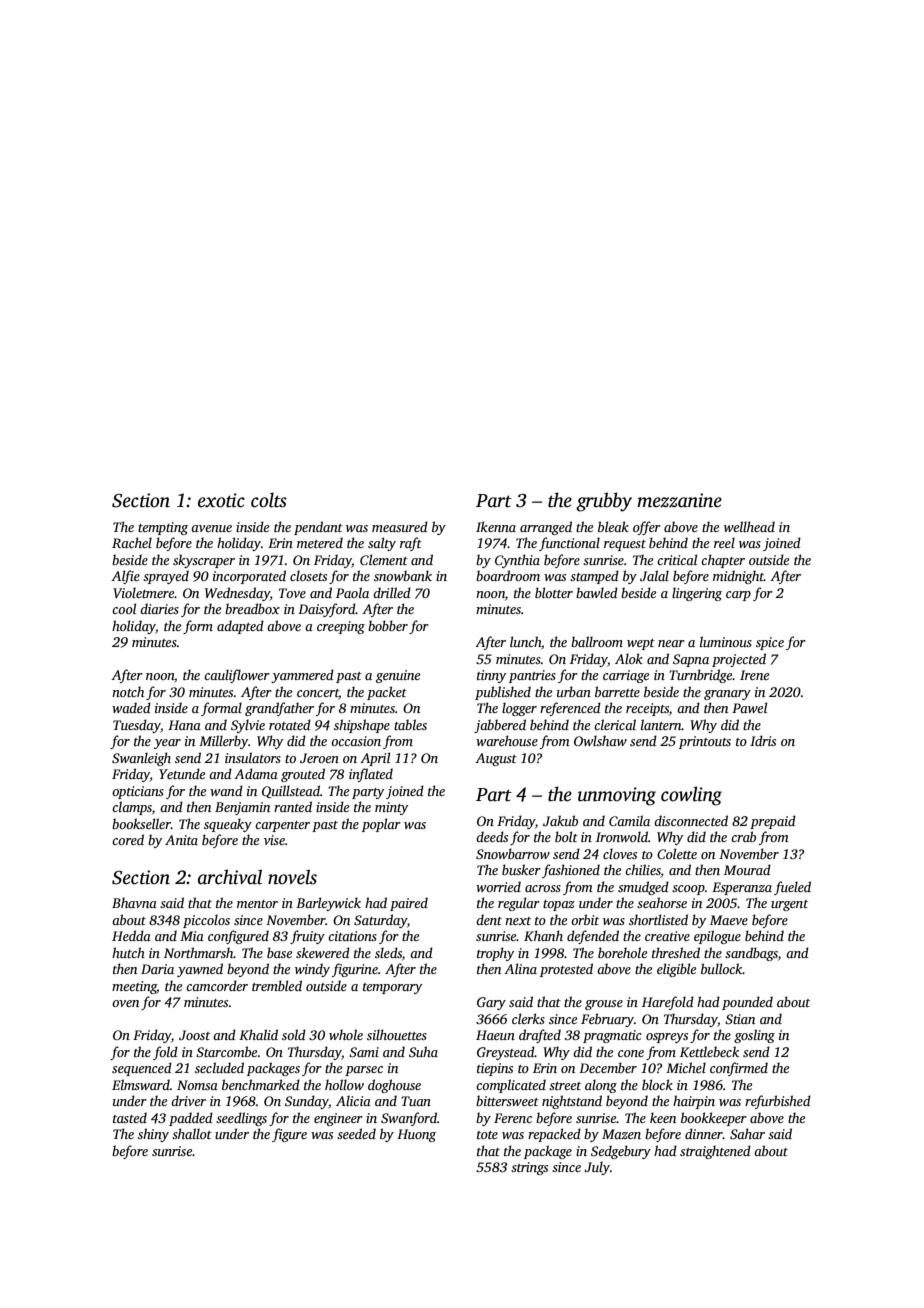 Image resolution: width=924 pixels, height=1308 pixels. I want to click on July, so click(597, 1168).
